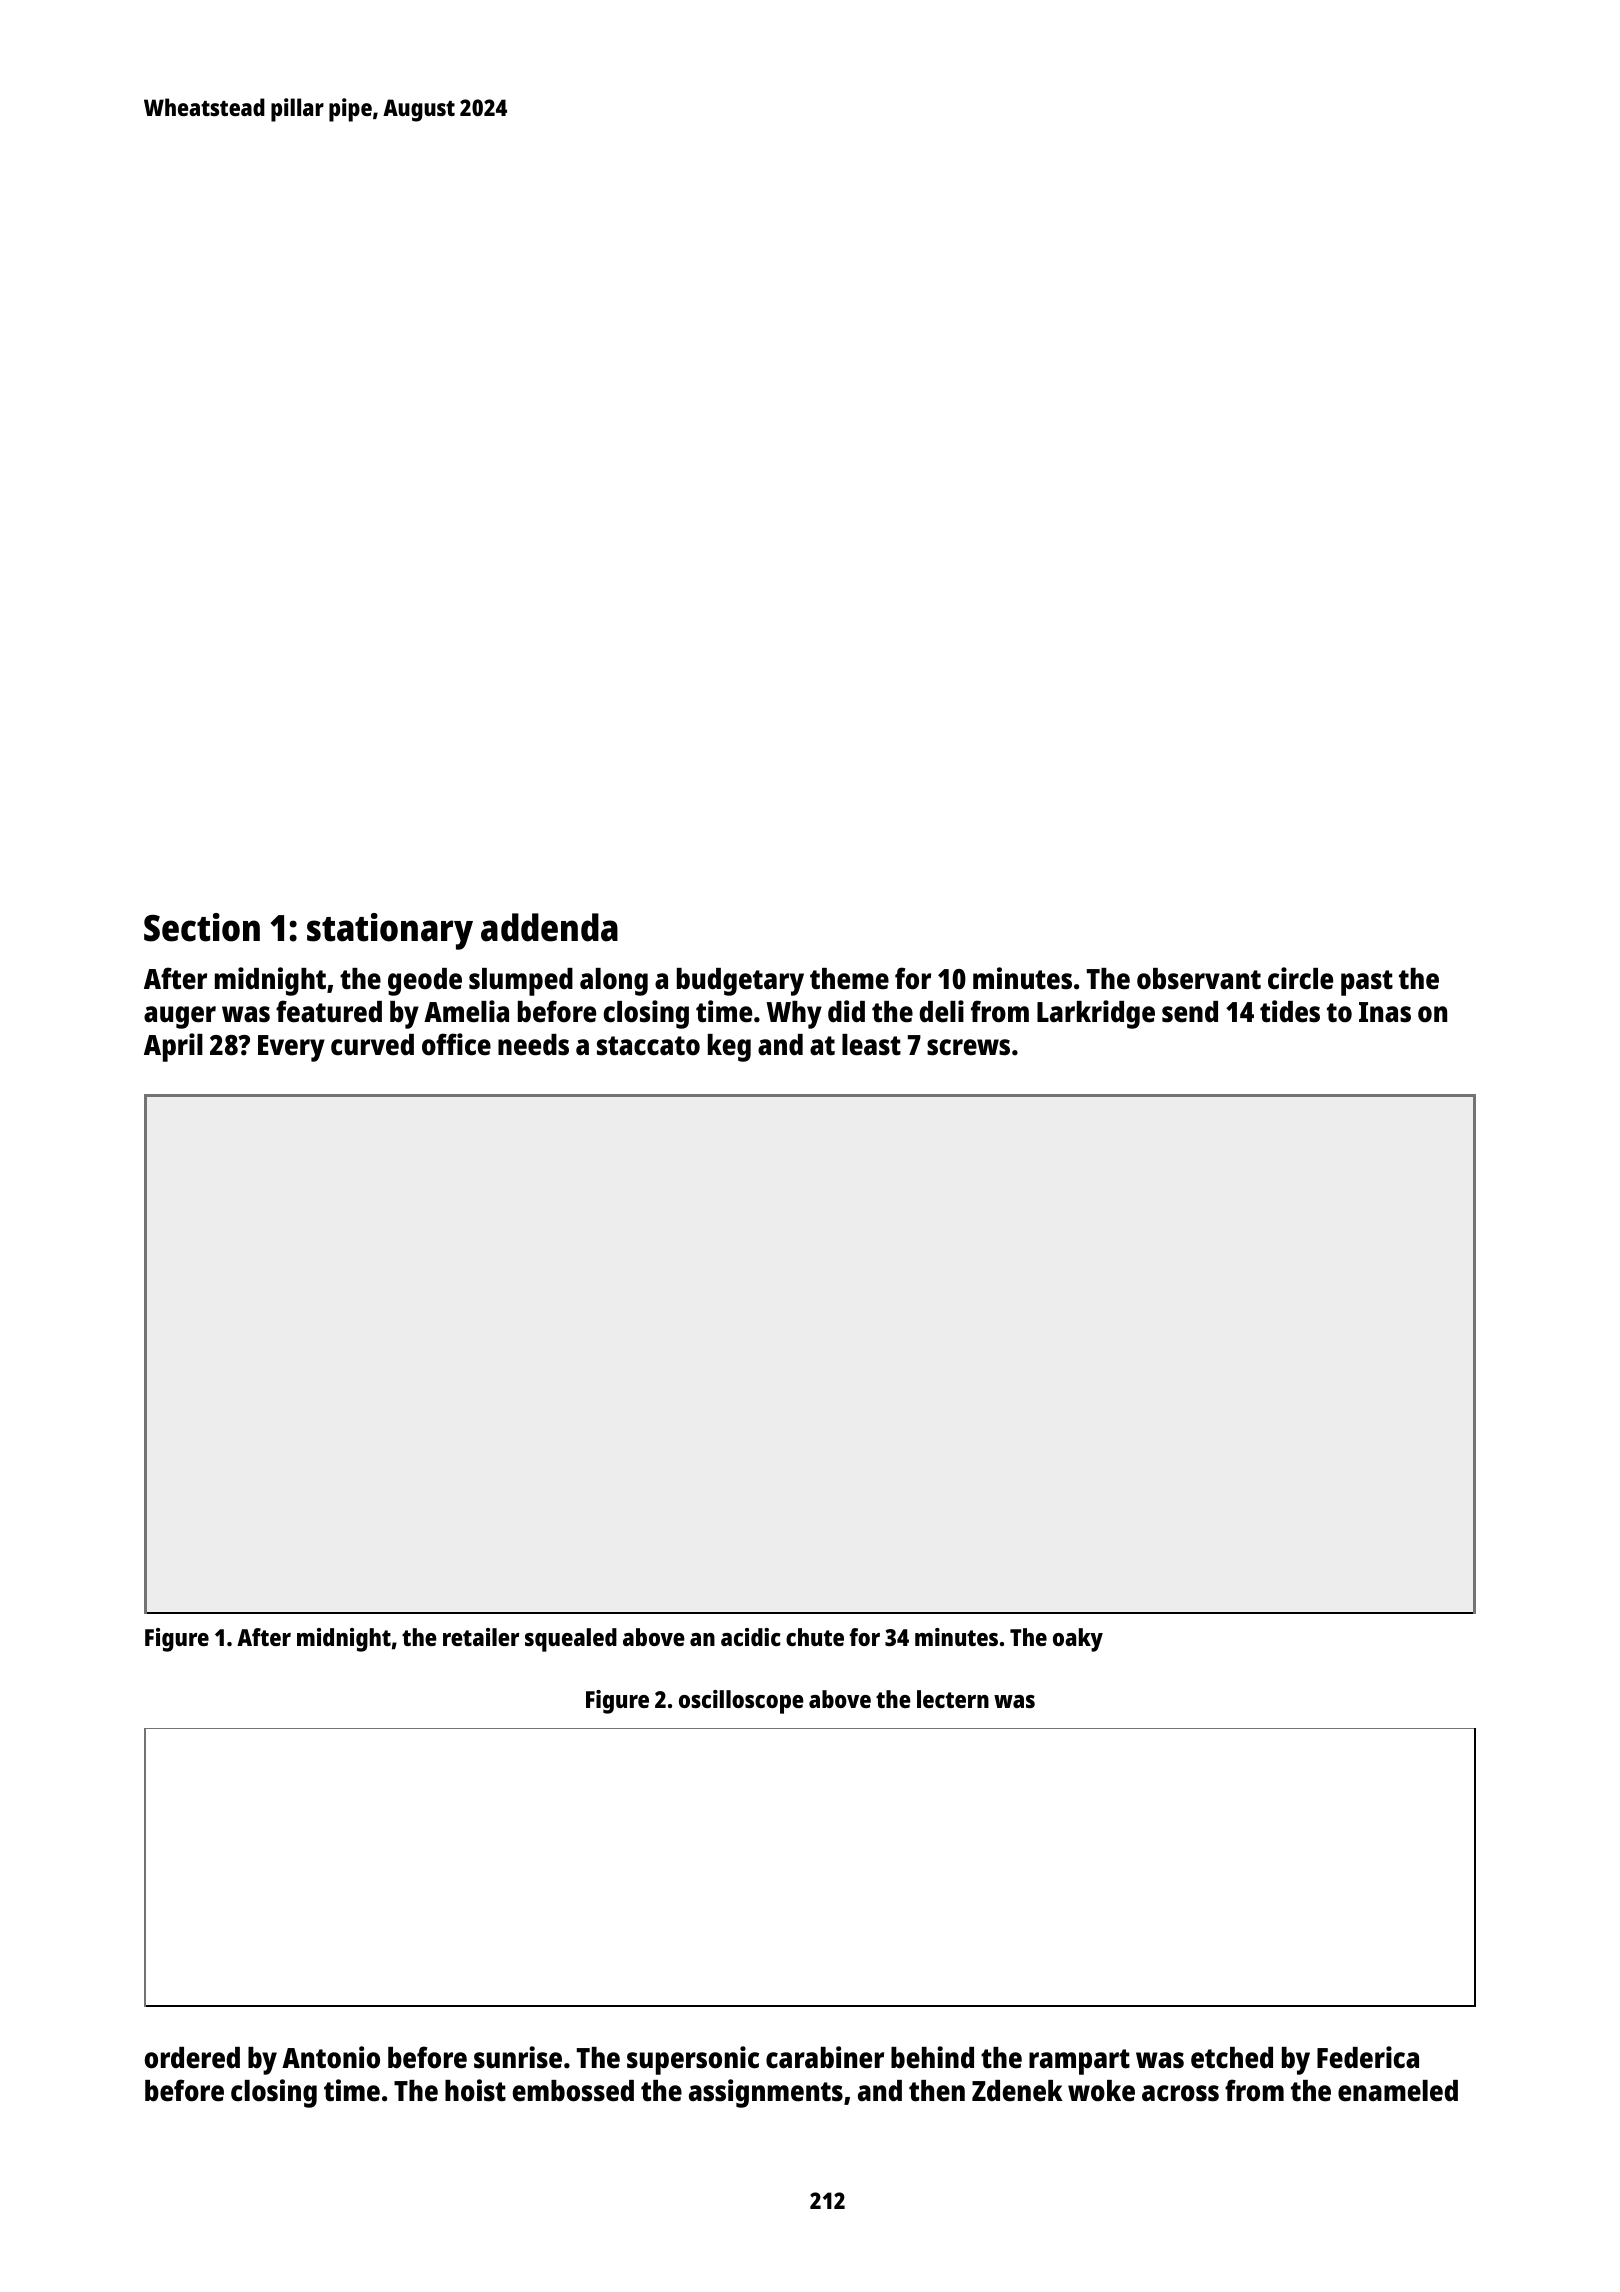 This screenshot has width=1620, height=2292. Describe the element at coordinates (751, 1637) in the screenshot. I see `acidic` at that location.
